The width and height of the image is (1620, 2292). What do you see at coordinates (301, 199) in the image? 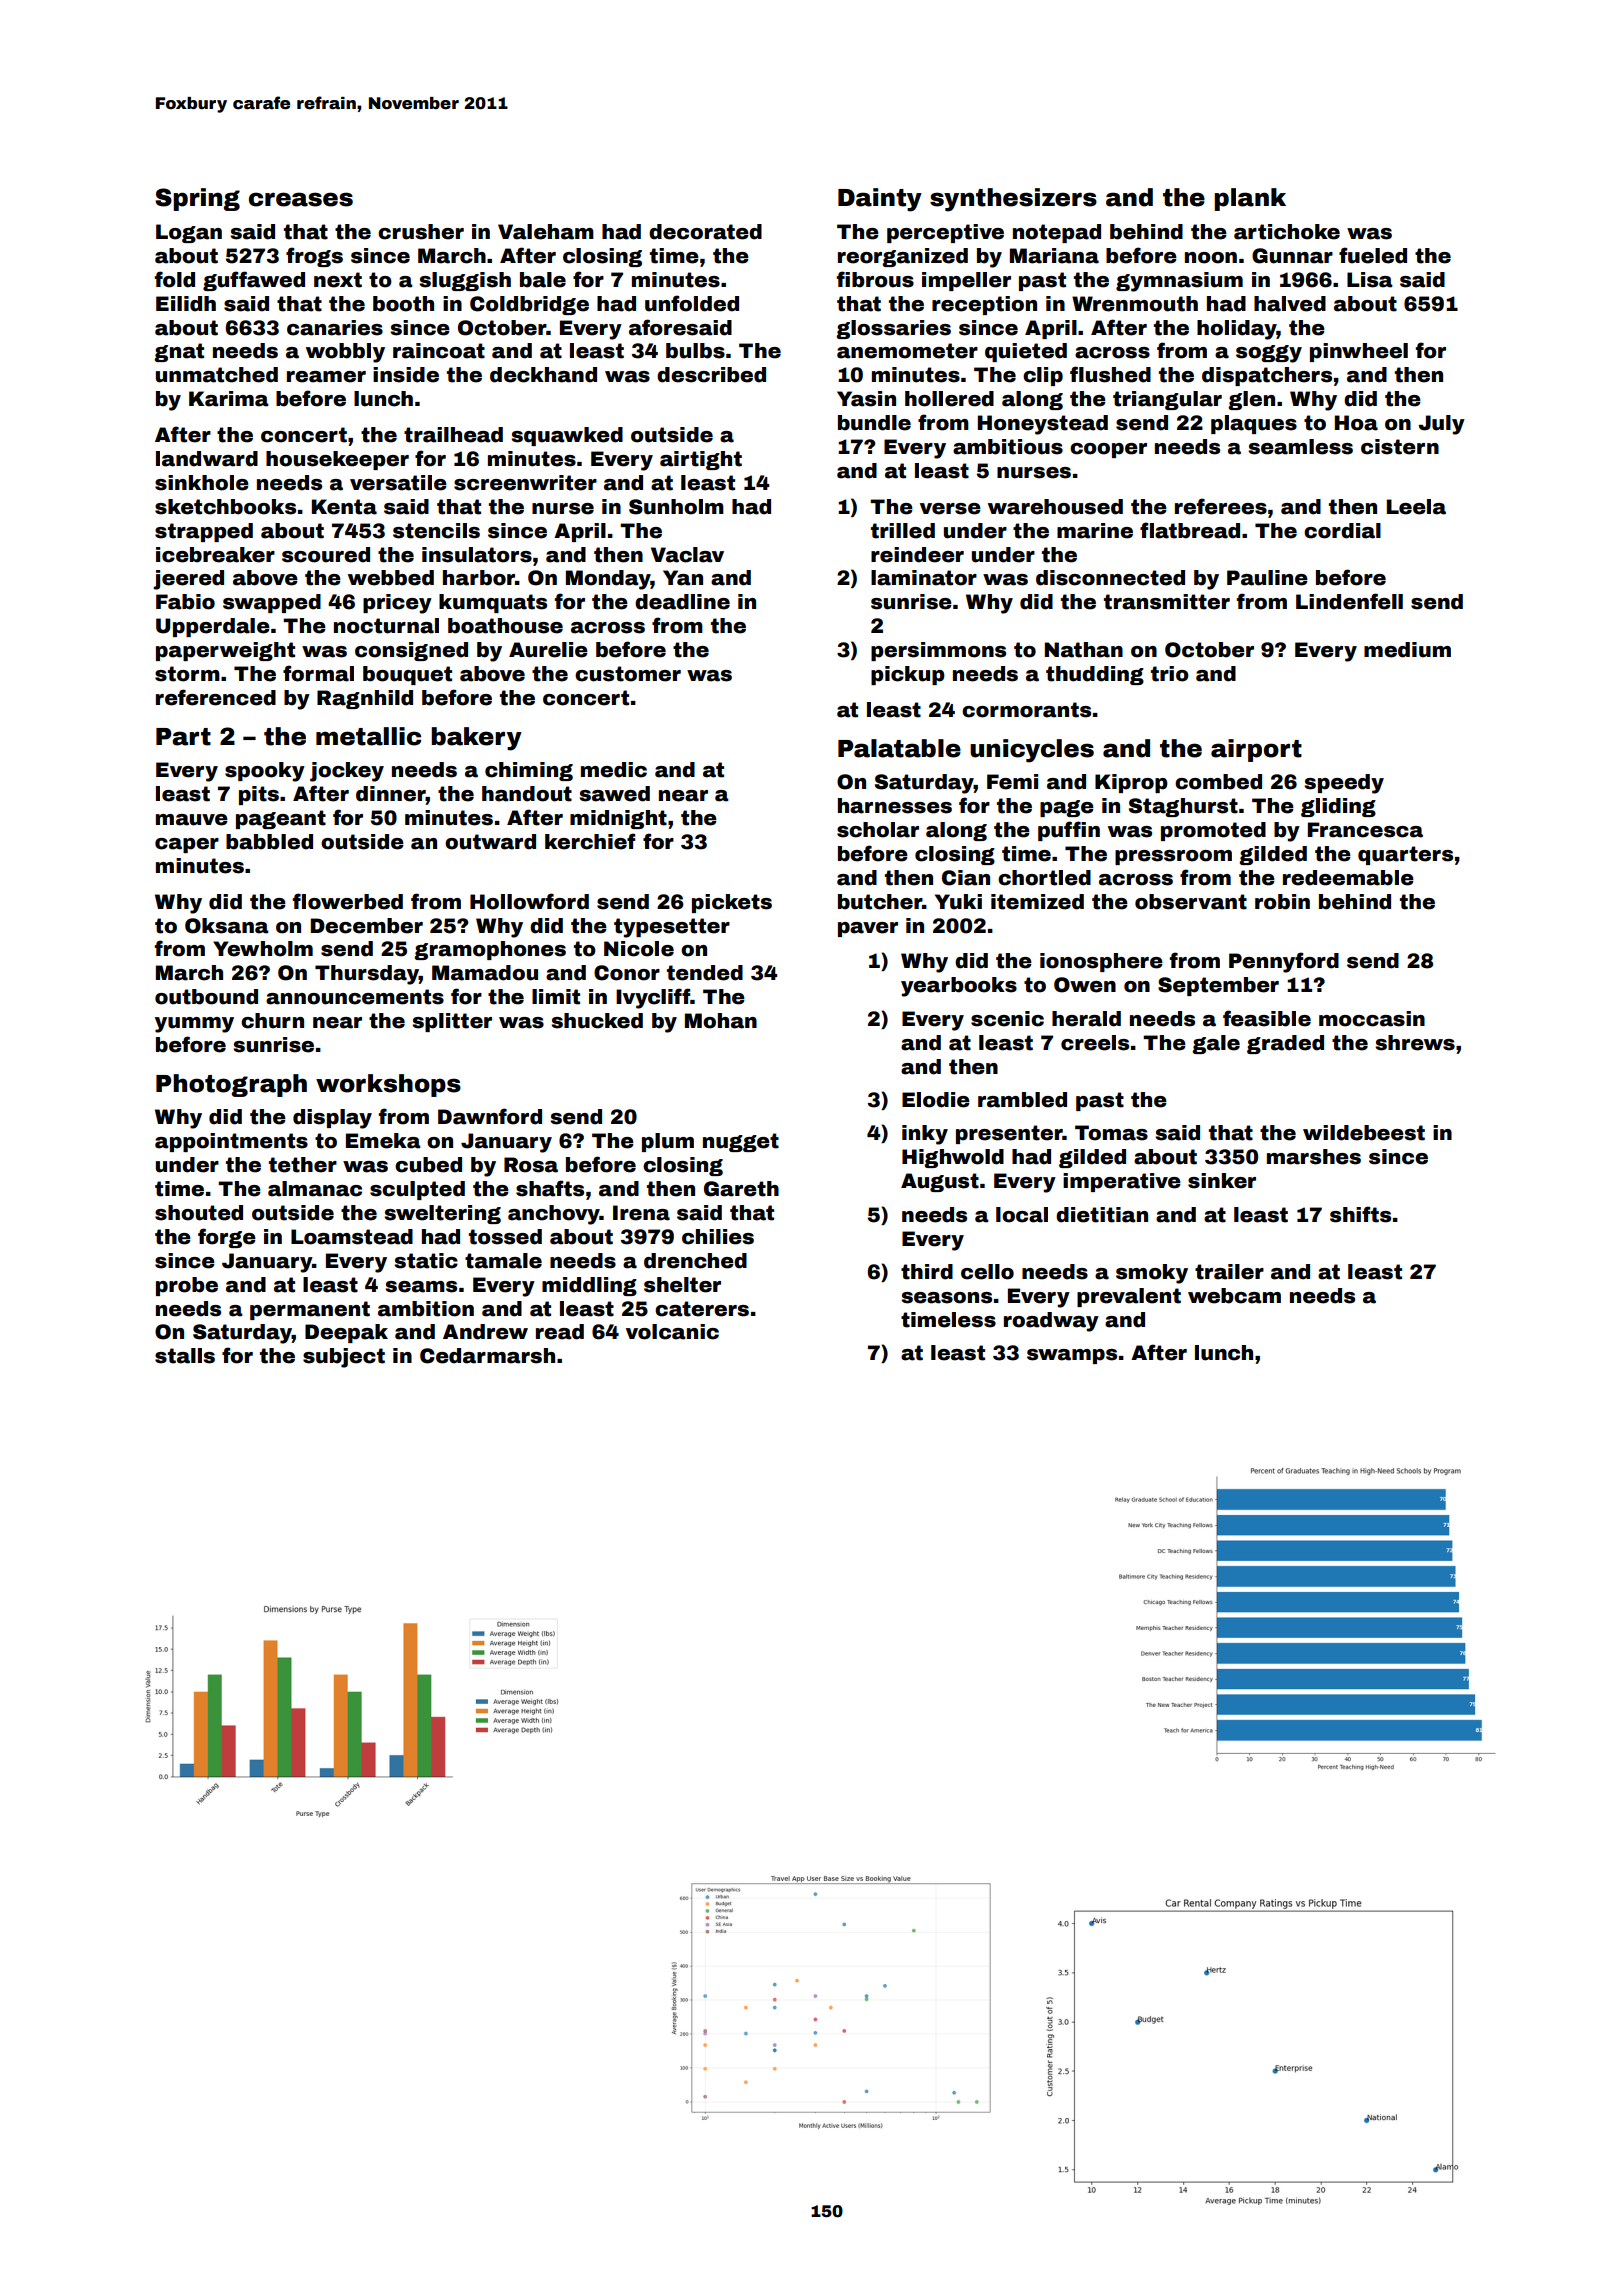
I see `creases` at bounding box center [301, 199].
